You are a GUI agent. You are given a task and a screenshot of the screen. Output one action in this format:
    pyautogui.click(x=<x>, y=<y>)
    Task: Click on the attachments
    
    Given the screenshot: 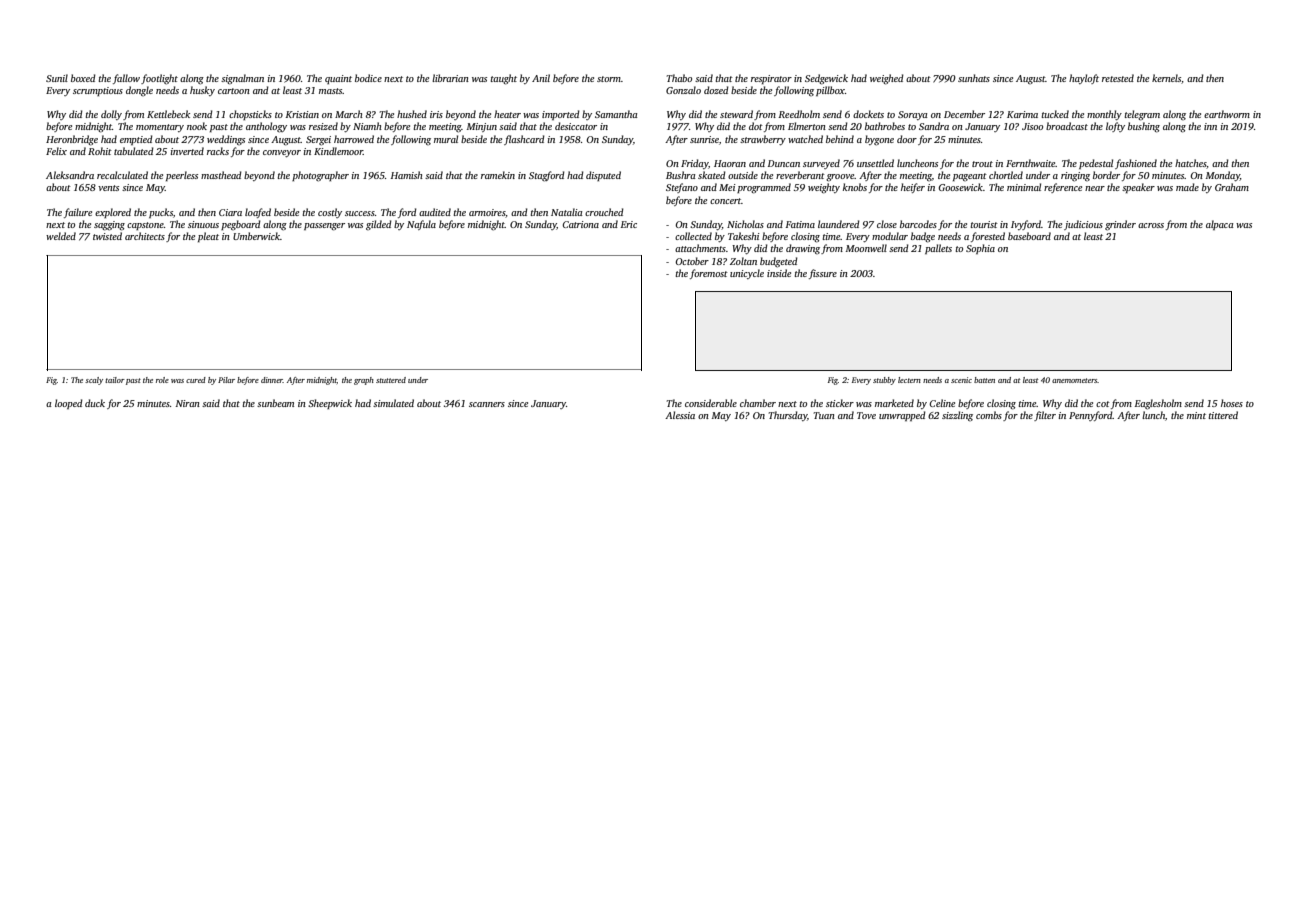 What is the action you would take?
    pyautogui.click(x=700, y=248)
